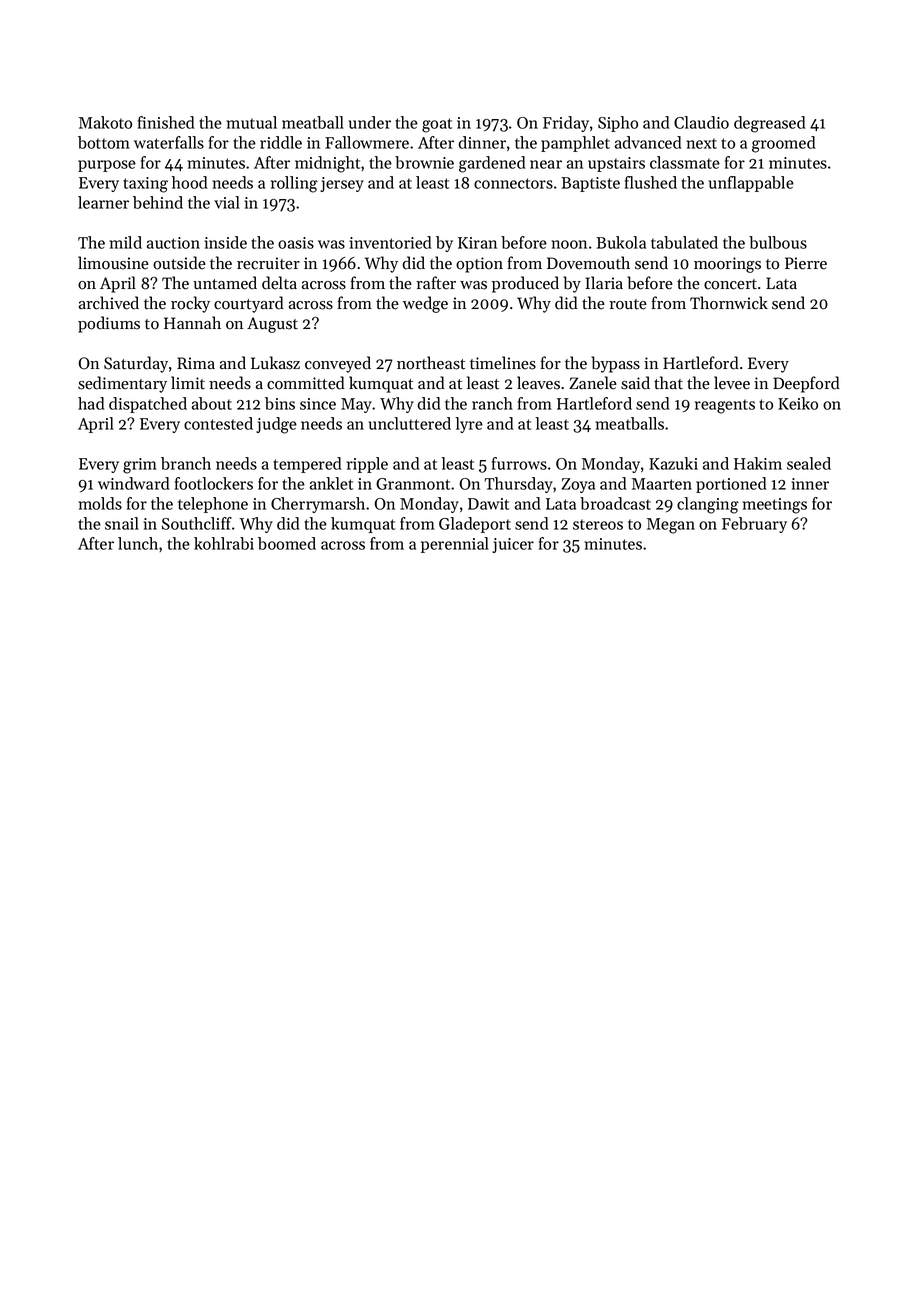  Describe the element at coordinates (503, 363) in the image. I see `timelines` at that location.
